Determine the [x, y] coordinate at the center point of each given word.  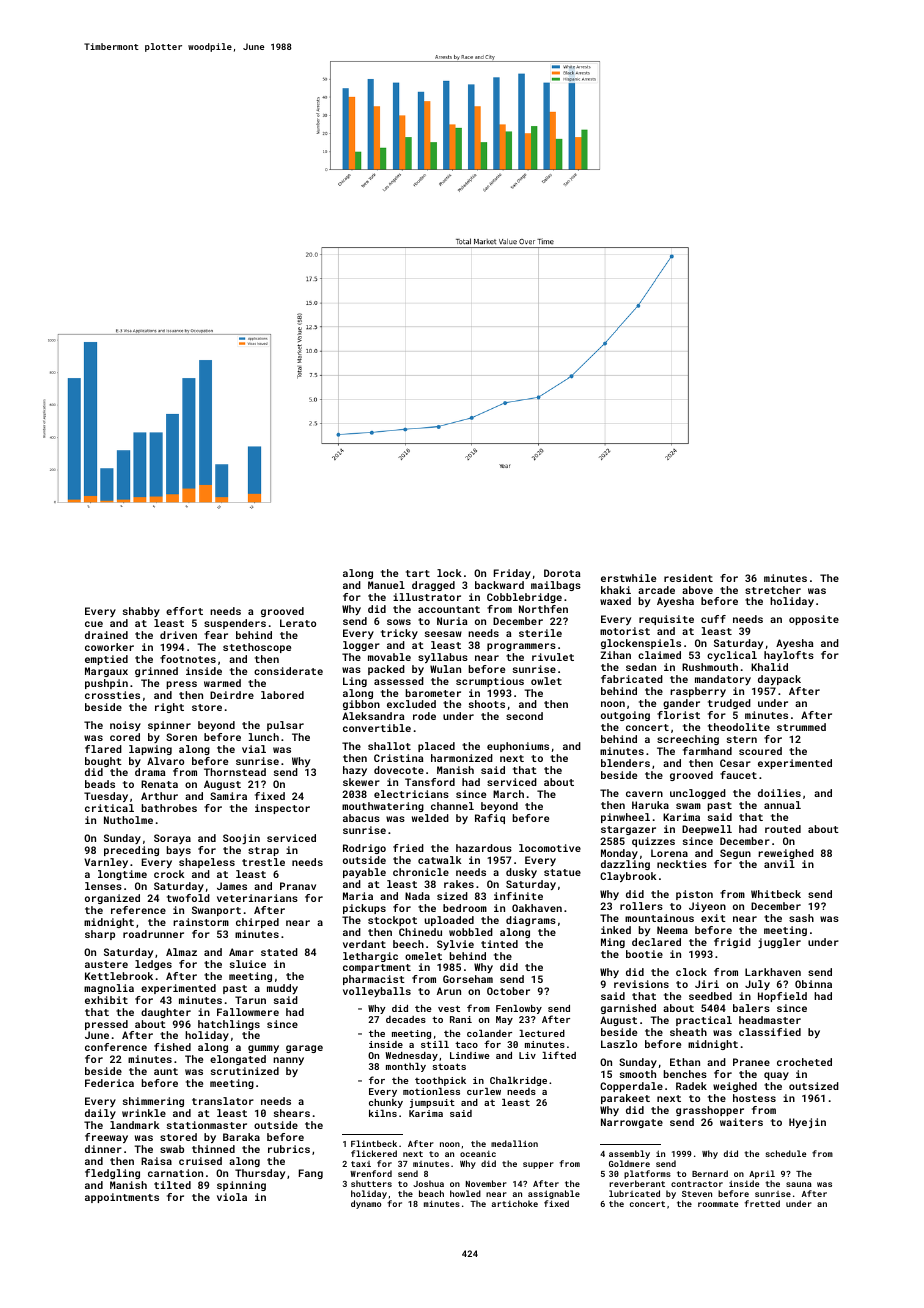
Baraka [241, 1137]
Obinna [813, 984]
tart [418, 573]
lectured [542, 1033]
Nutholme [128, 820]
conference [116, 1047]
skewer [361, 782]
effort [184, 611]
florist [678, 715]
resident [688, 578]
